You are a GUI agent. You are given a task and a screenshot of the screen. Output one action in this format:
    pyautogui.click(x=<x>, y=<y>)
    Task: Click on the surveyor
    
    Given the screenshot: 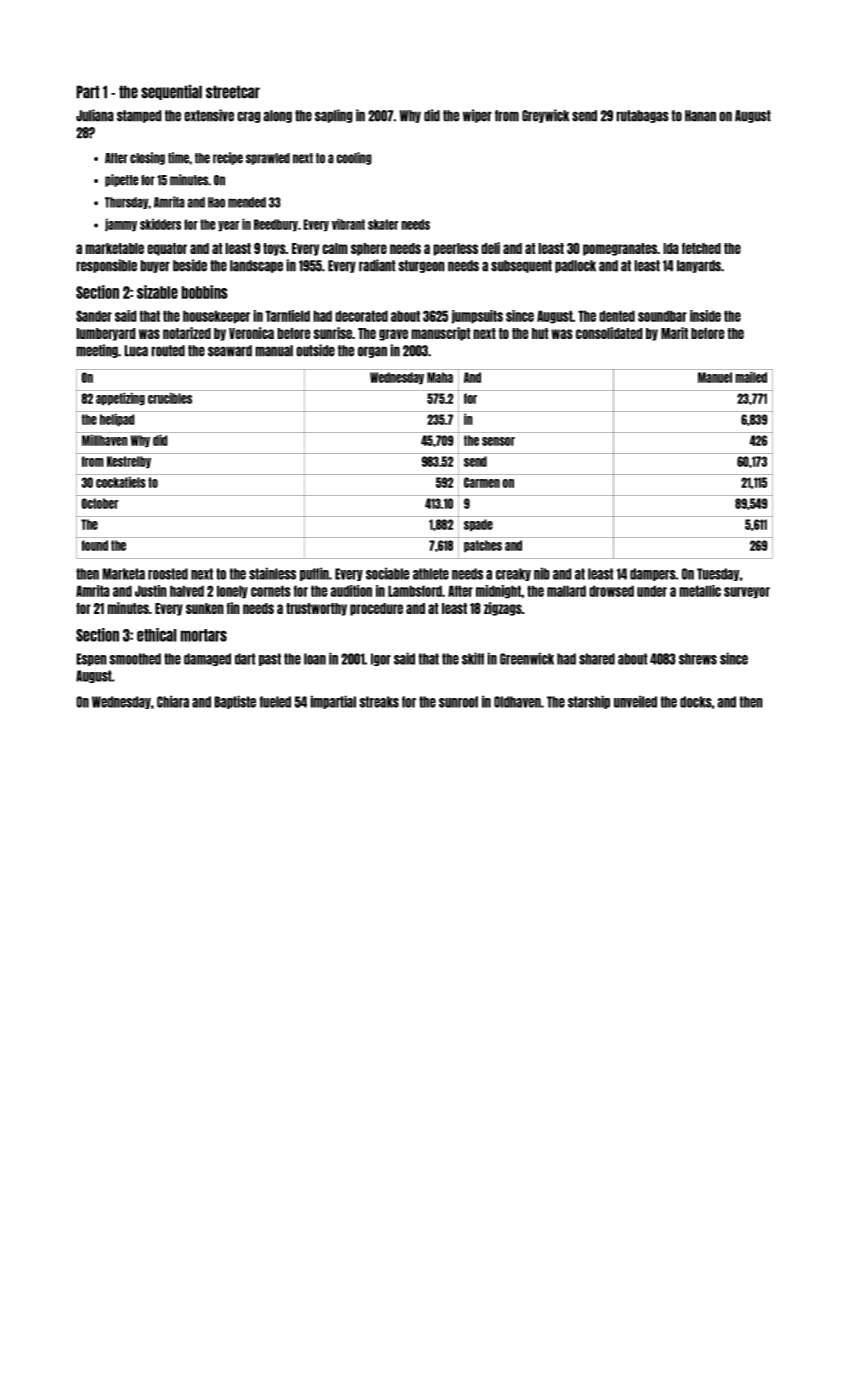 What is the action you would take?
    pyautogui.click(x=747, y=593)
